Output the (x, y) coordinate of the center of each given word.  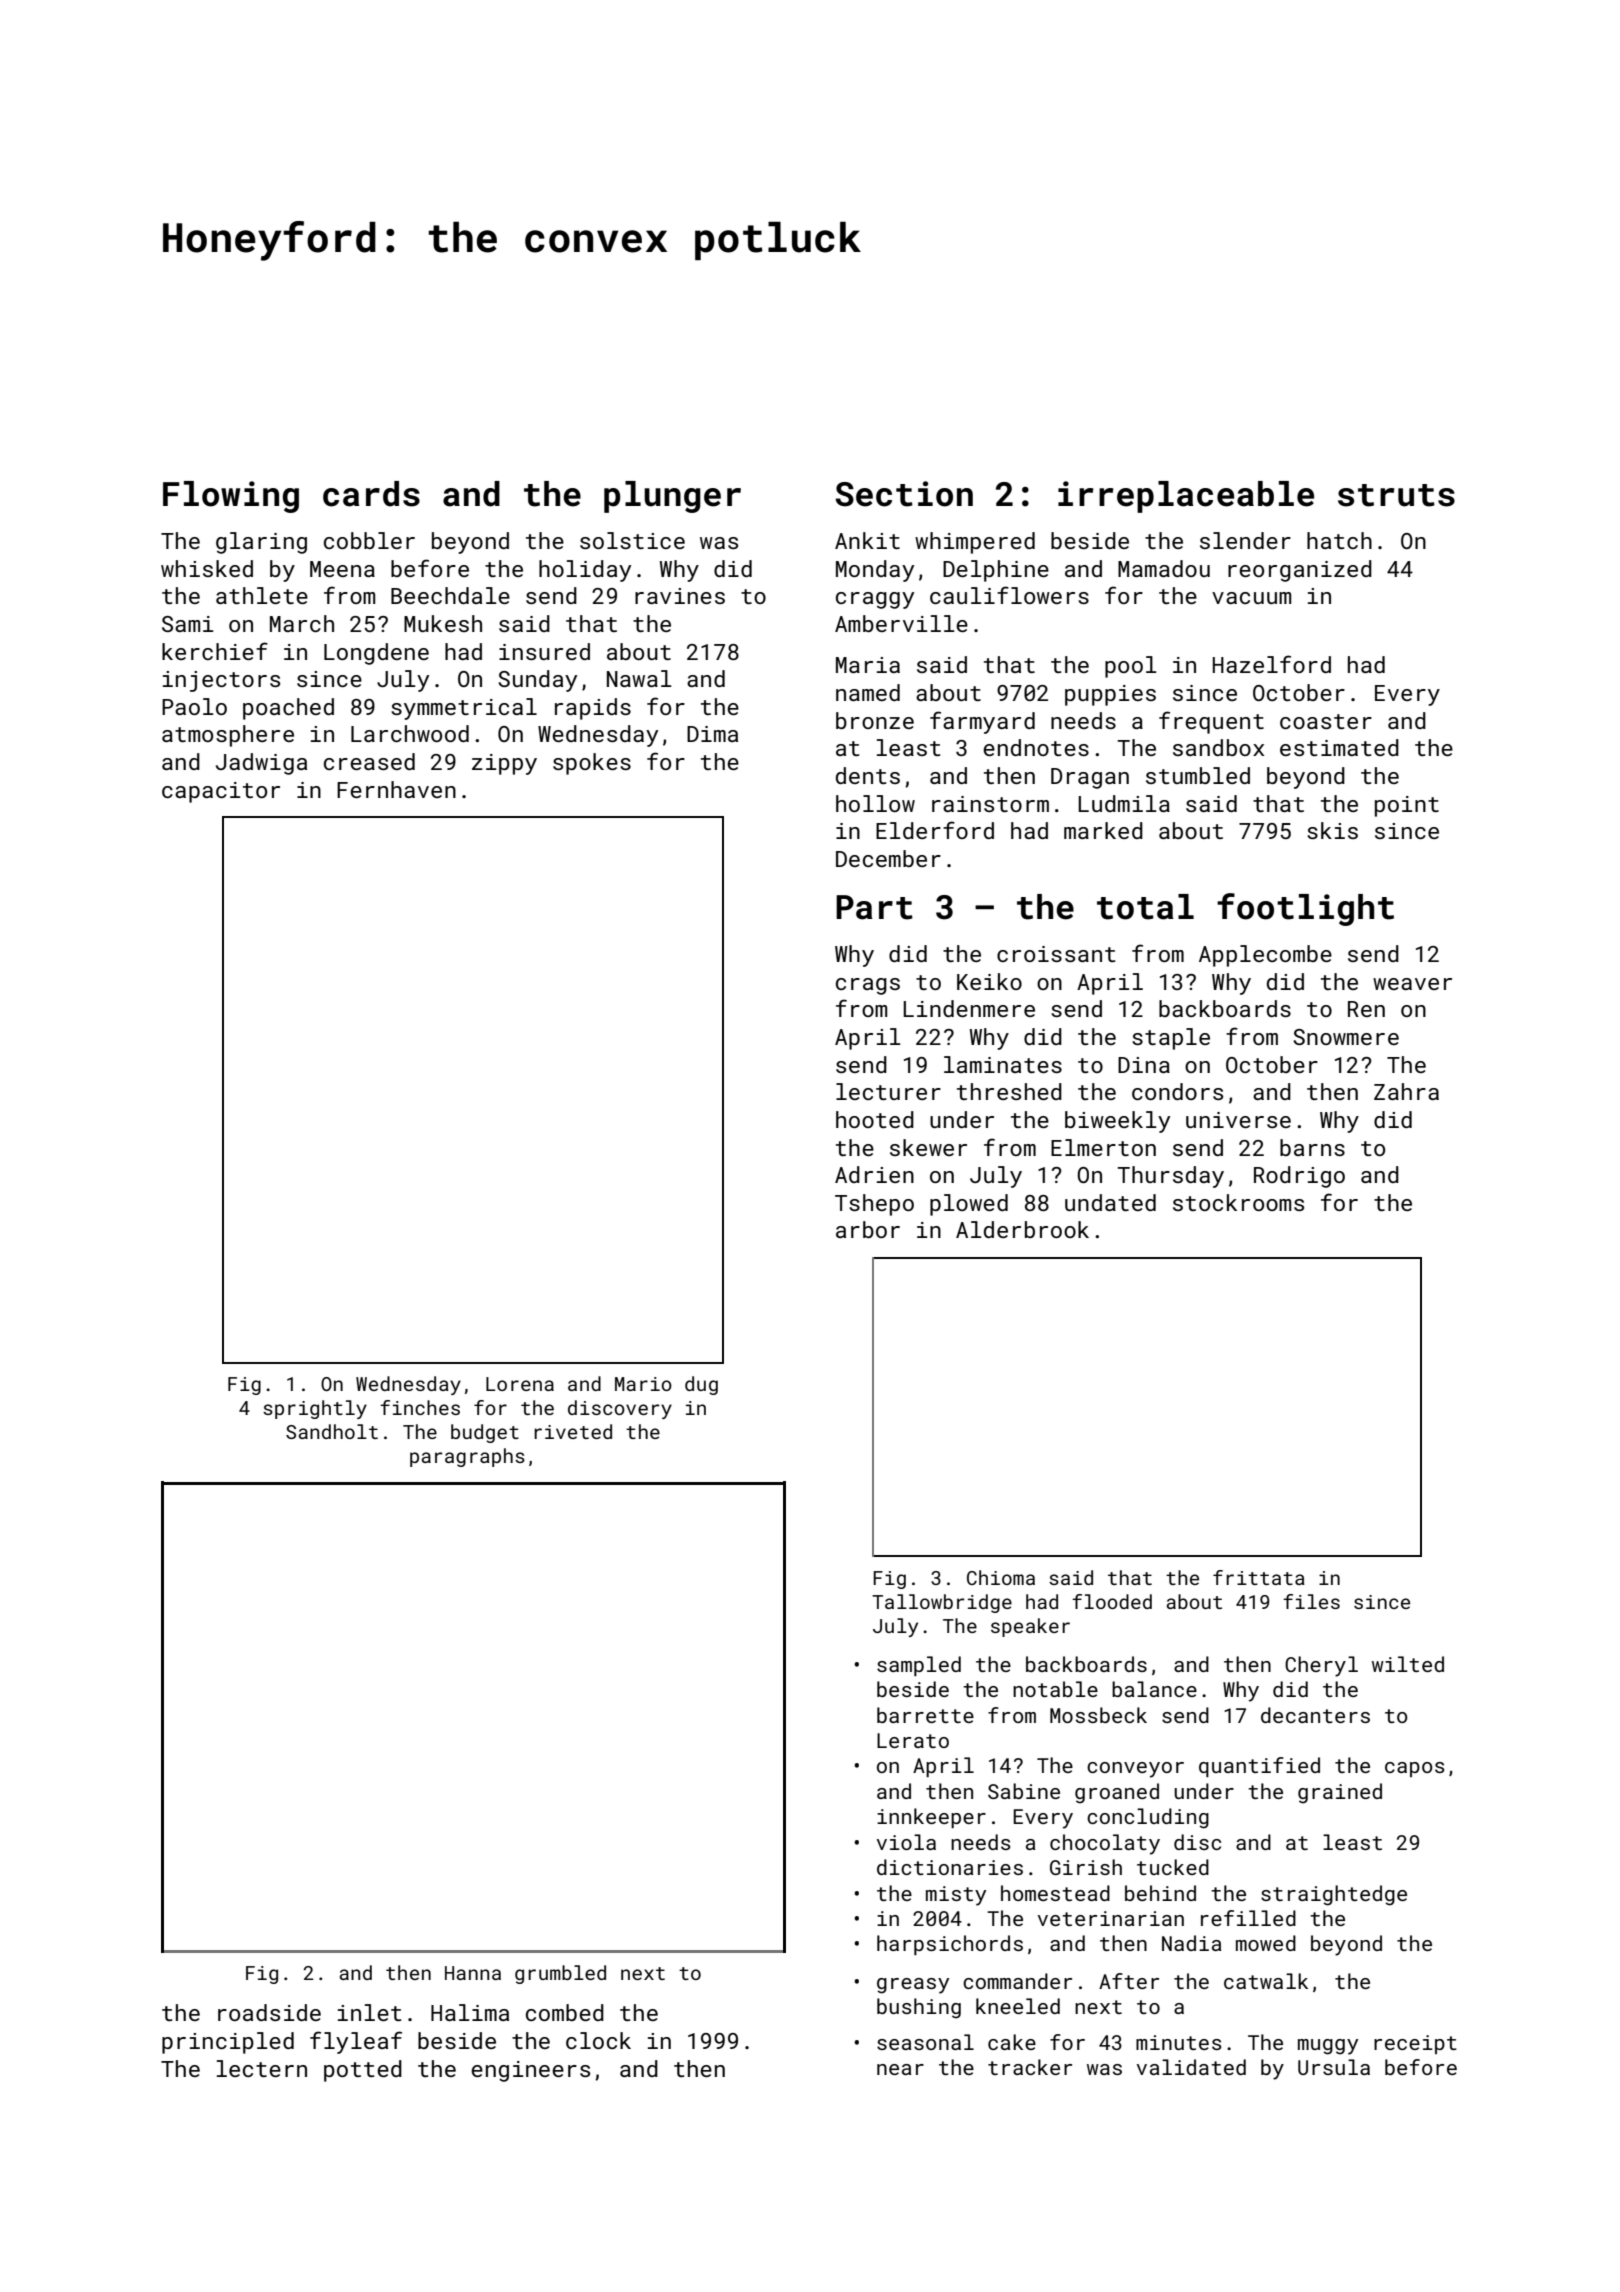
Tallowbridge (942, 1603)
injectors (221, 681)
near (900, 2069)
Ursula (1334, 2067)
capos (1414, 1769)
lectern (262, 2068)
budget (485, 1433)
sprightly (315, 1409)
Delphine (996, 571)
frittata (1259, 1577)
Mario (643, 1384)
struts (1396, 495)
